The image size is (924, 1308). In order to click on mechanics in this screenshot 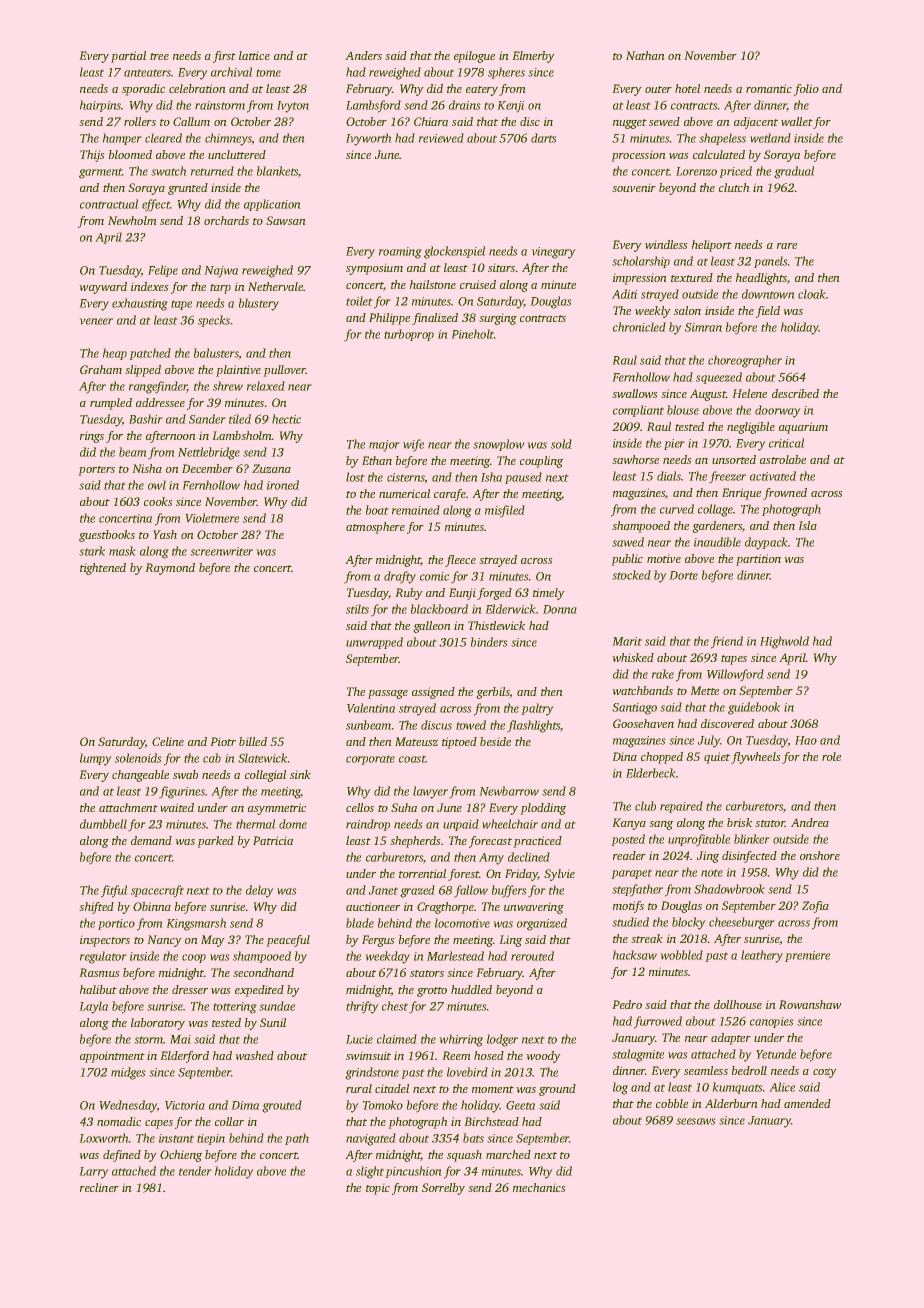, I will do `click(539, 1187)`.
